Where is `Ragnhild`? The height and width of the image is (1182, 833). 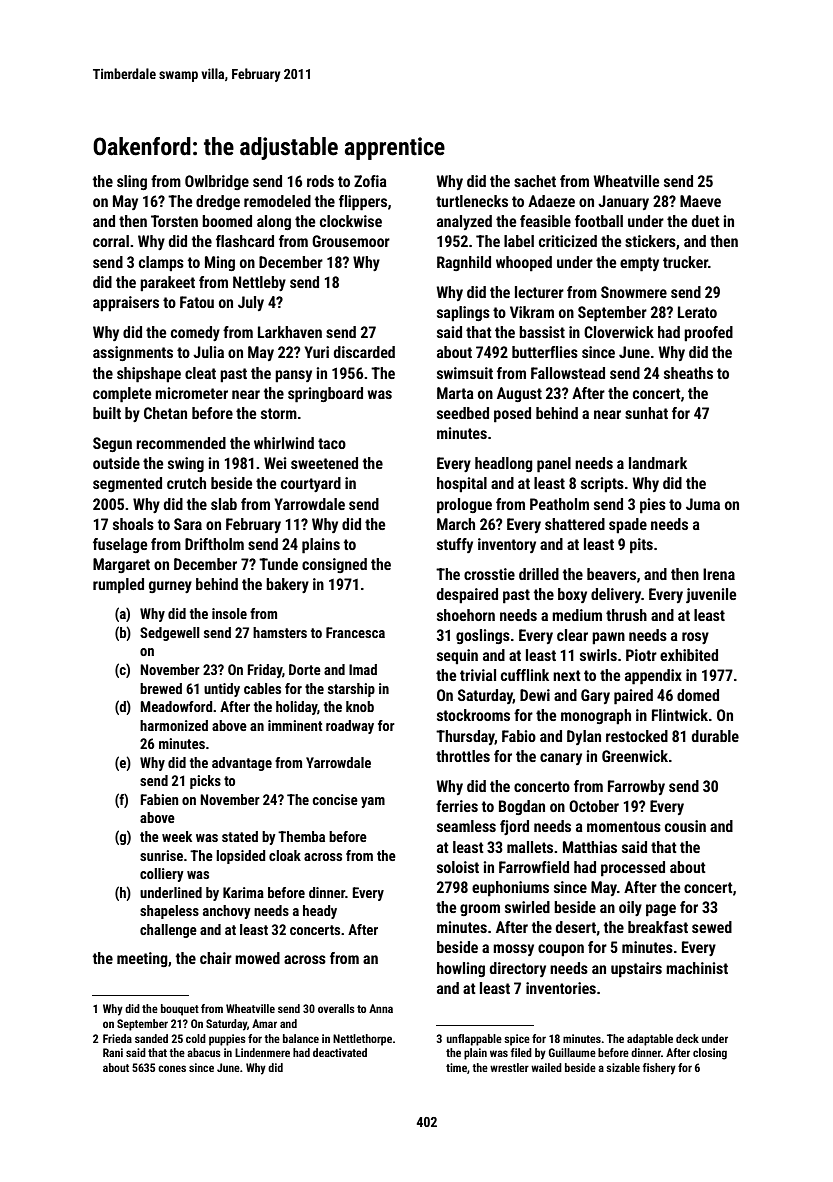
Ragnhild is located at coordinates (464, 263).
